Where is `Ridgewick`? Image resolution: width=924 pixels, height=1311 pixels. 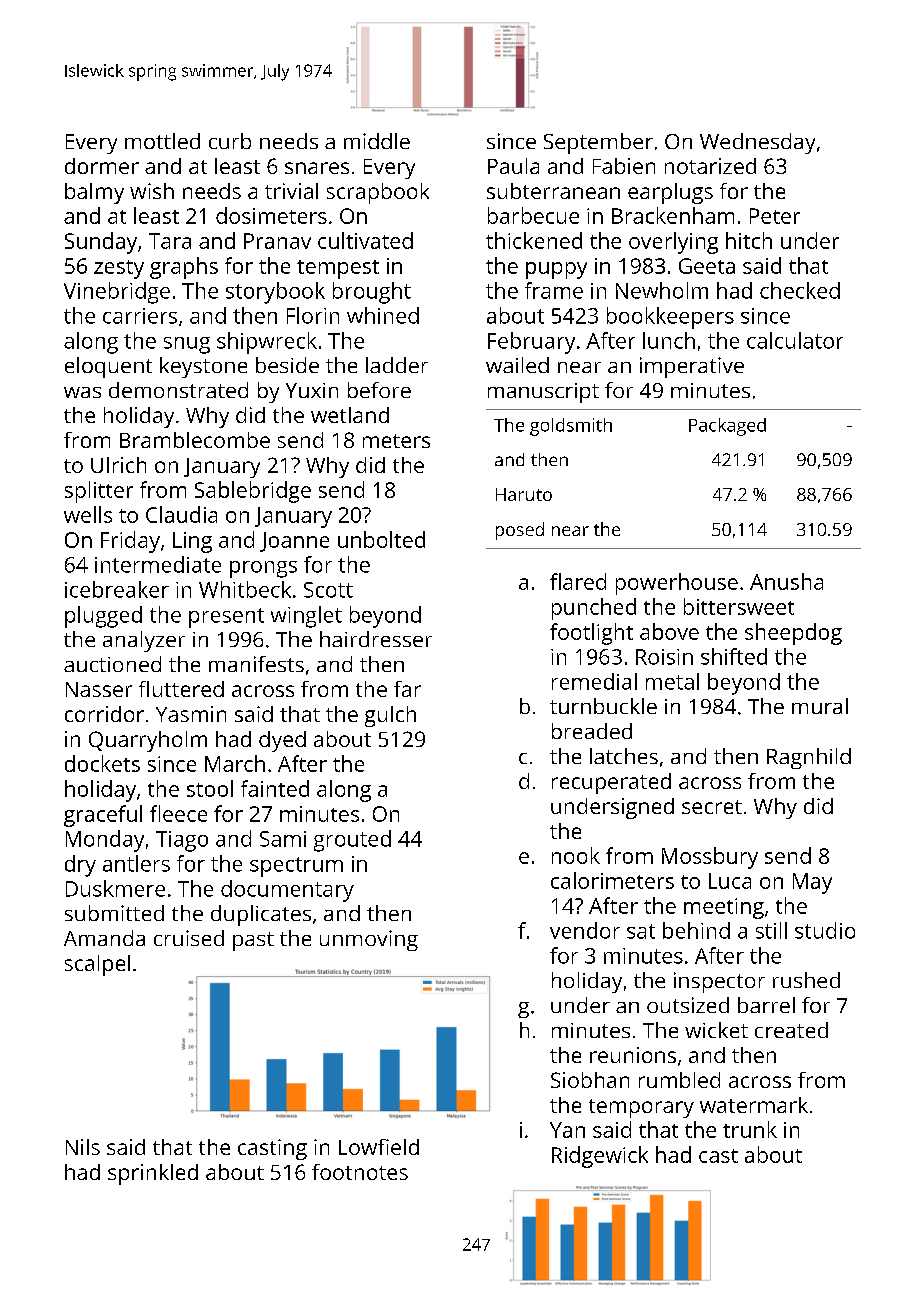
Ridgewick is located at coordinates (600, 1157).
